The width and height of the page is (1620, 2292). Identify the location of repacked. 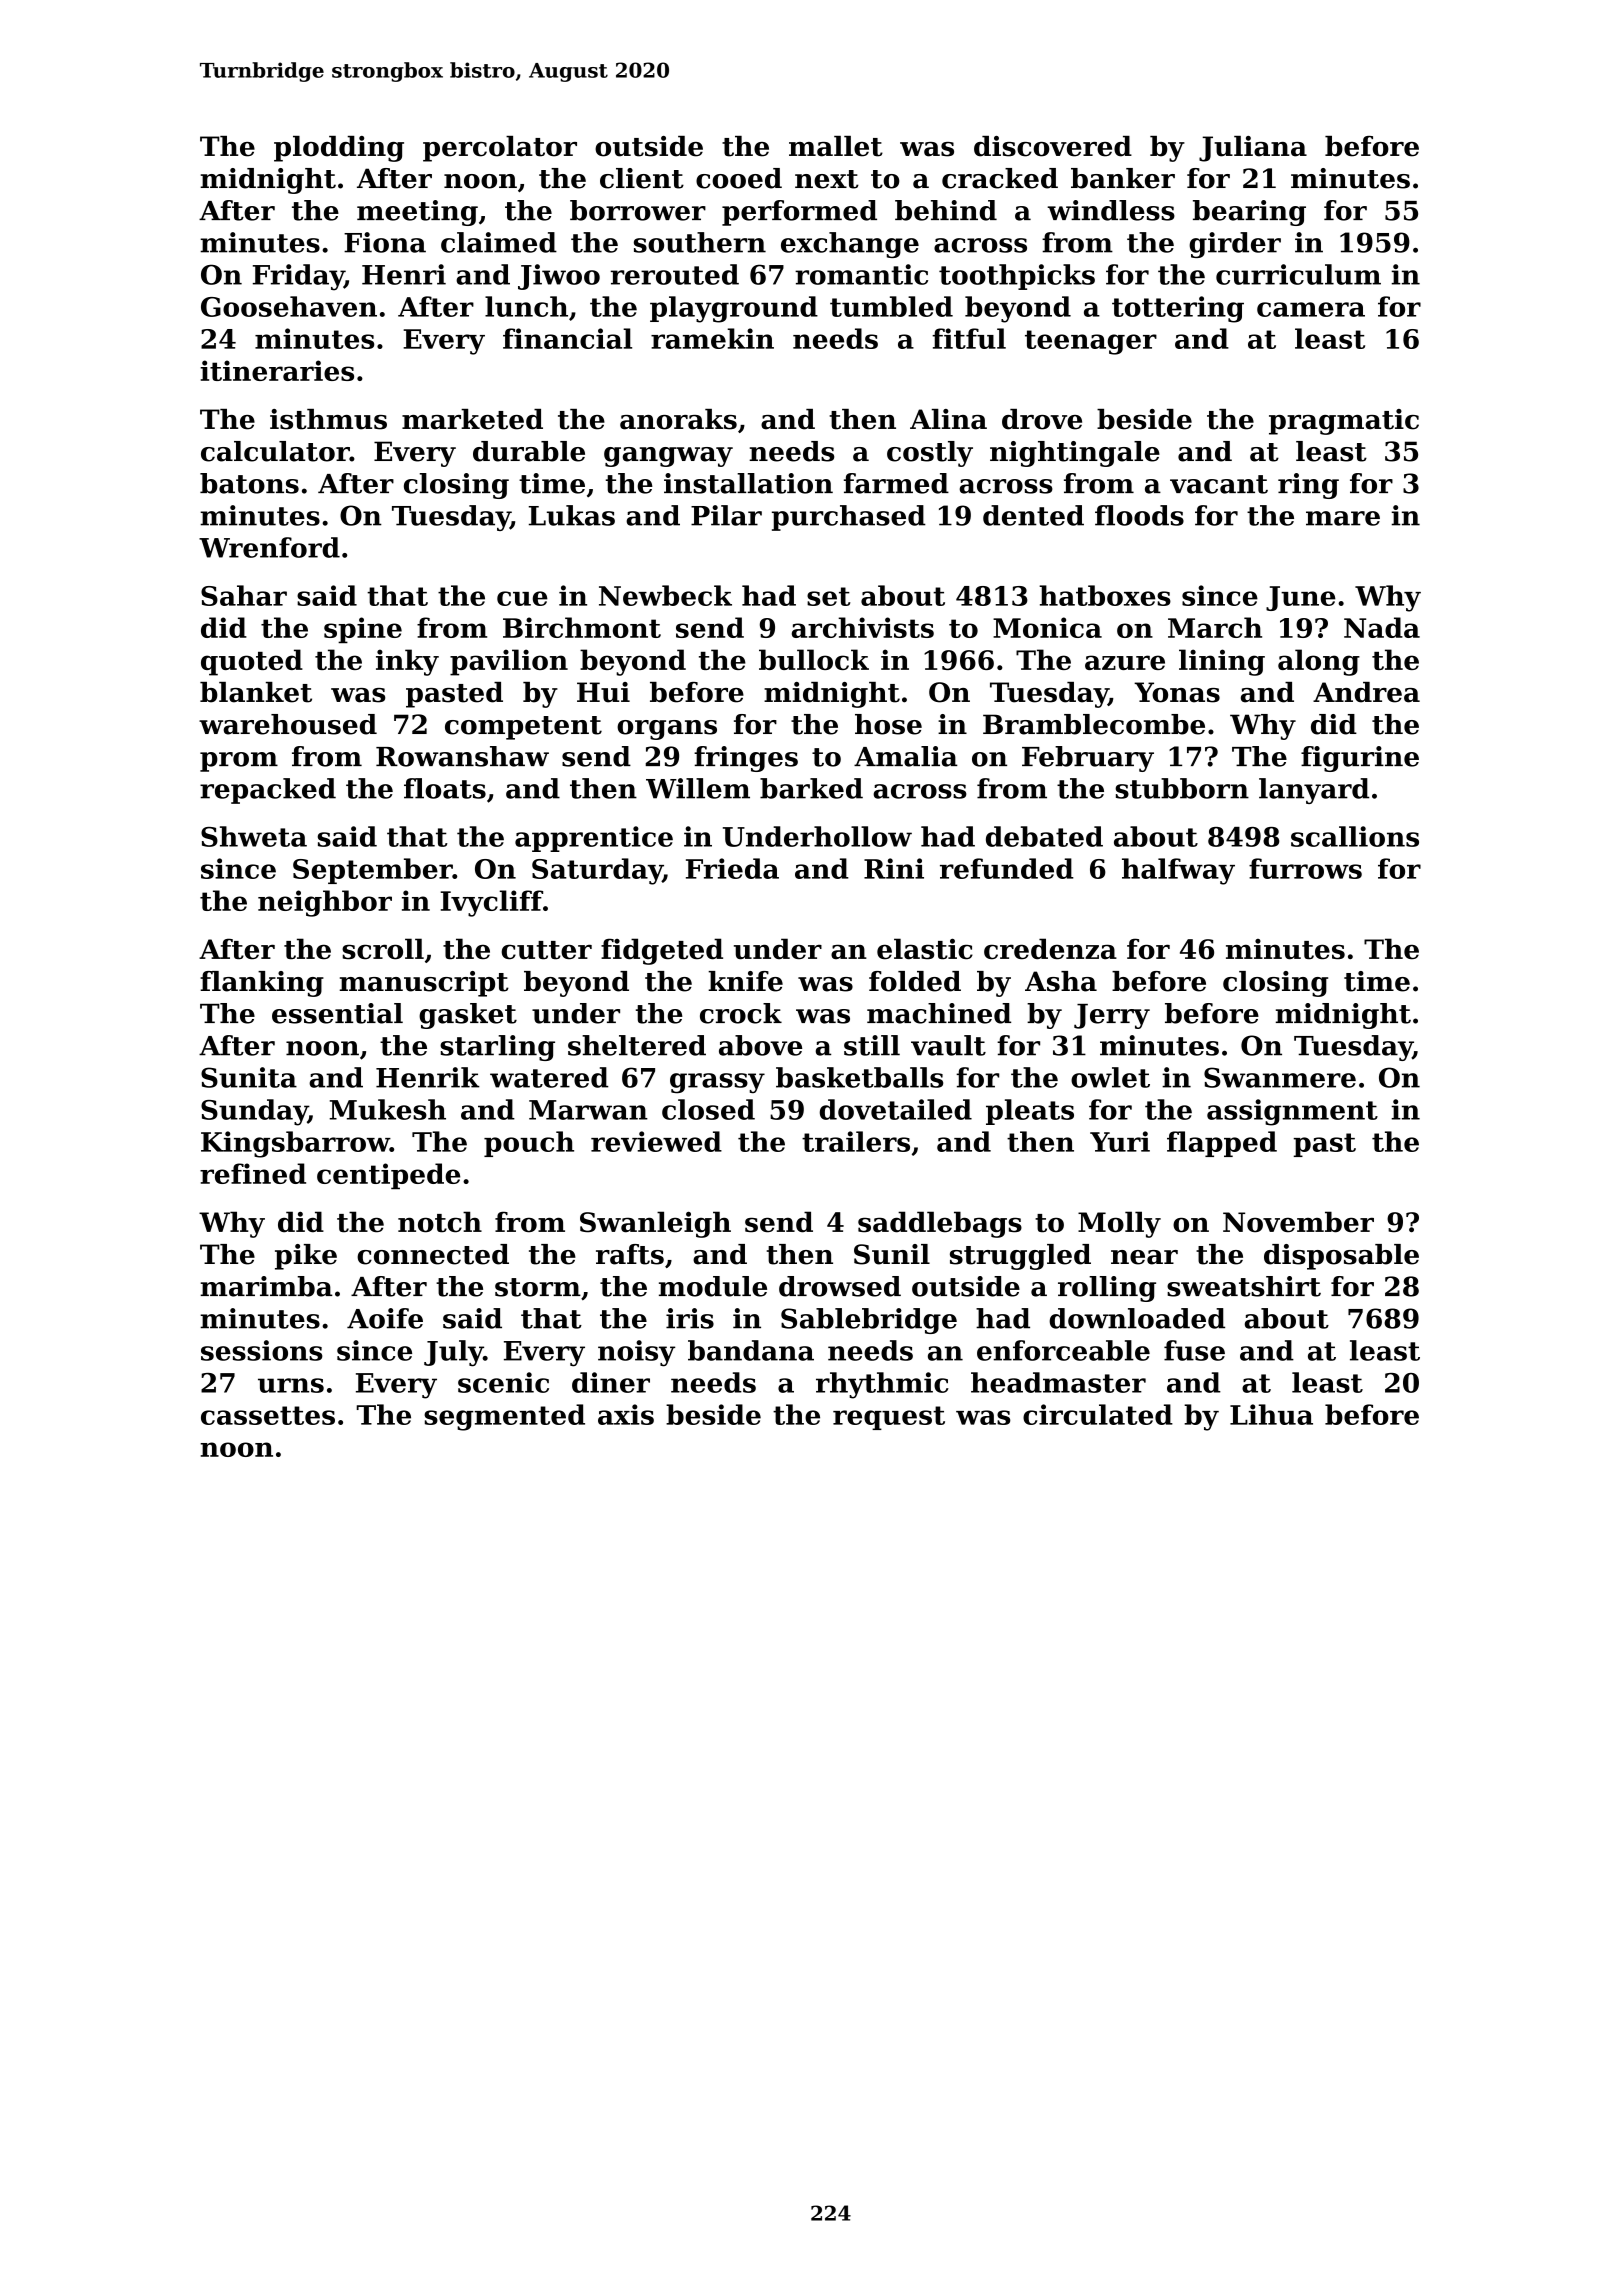
(268, 791).
